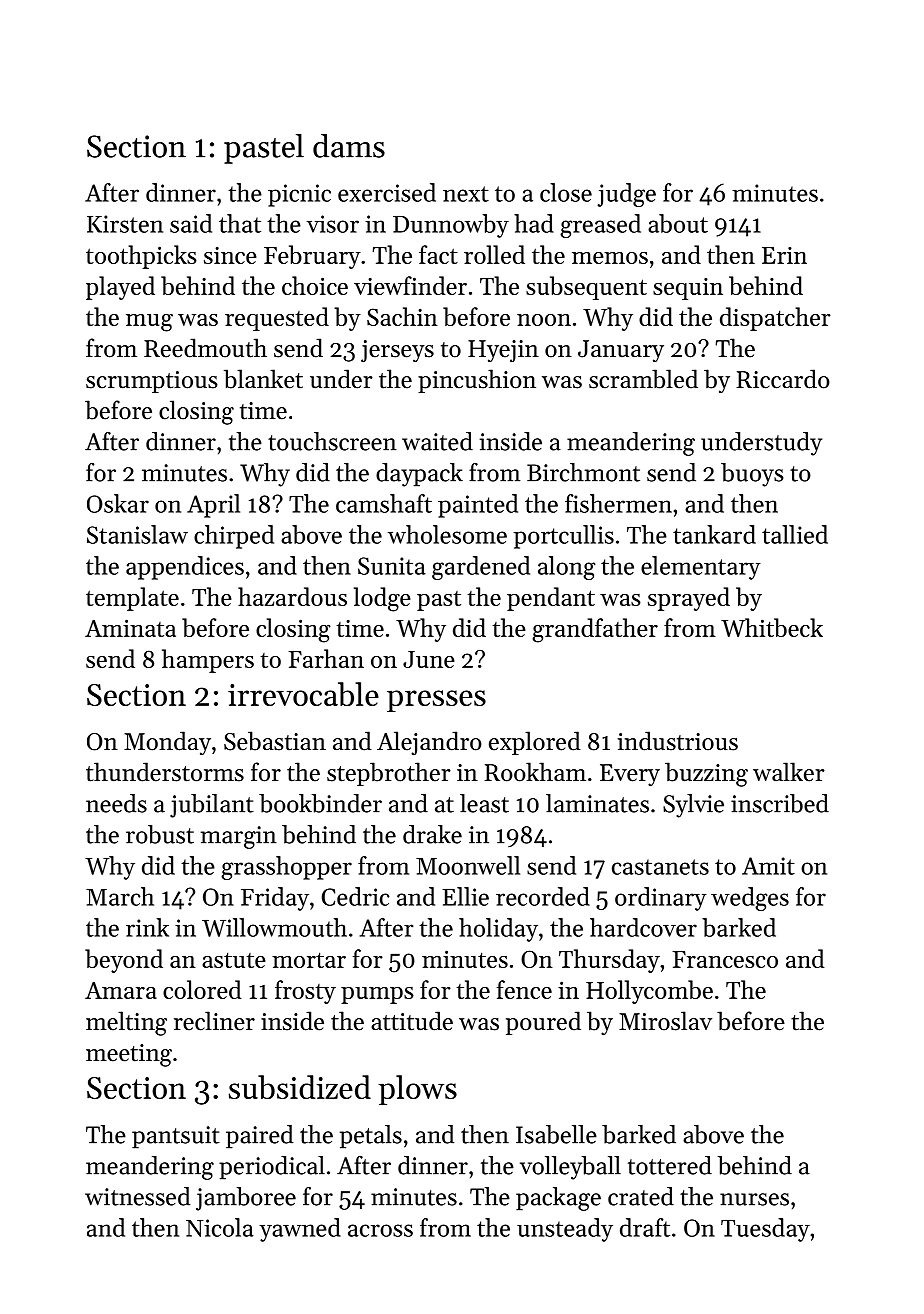  What do you see at coordinates (349, 146) in the screenshot?
I see `dams` at bounding box center [349, 146].
